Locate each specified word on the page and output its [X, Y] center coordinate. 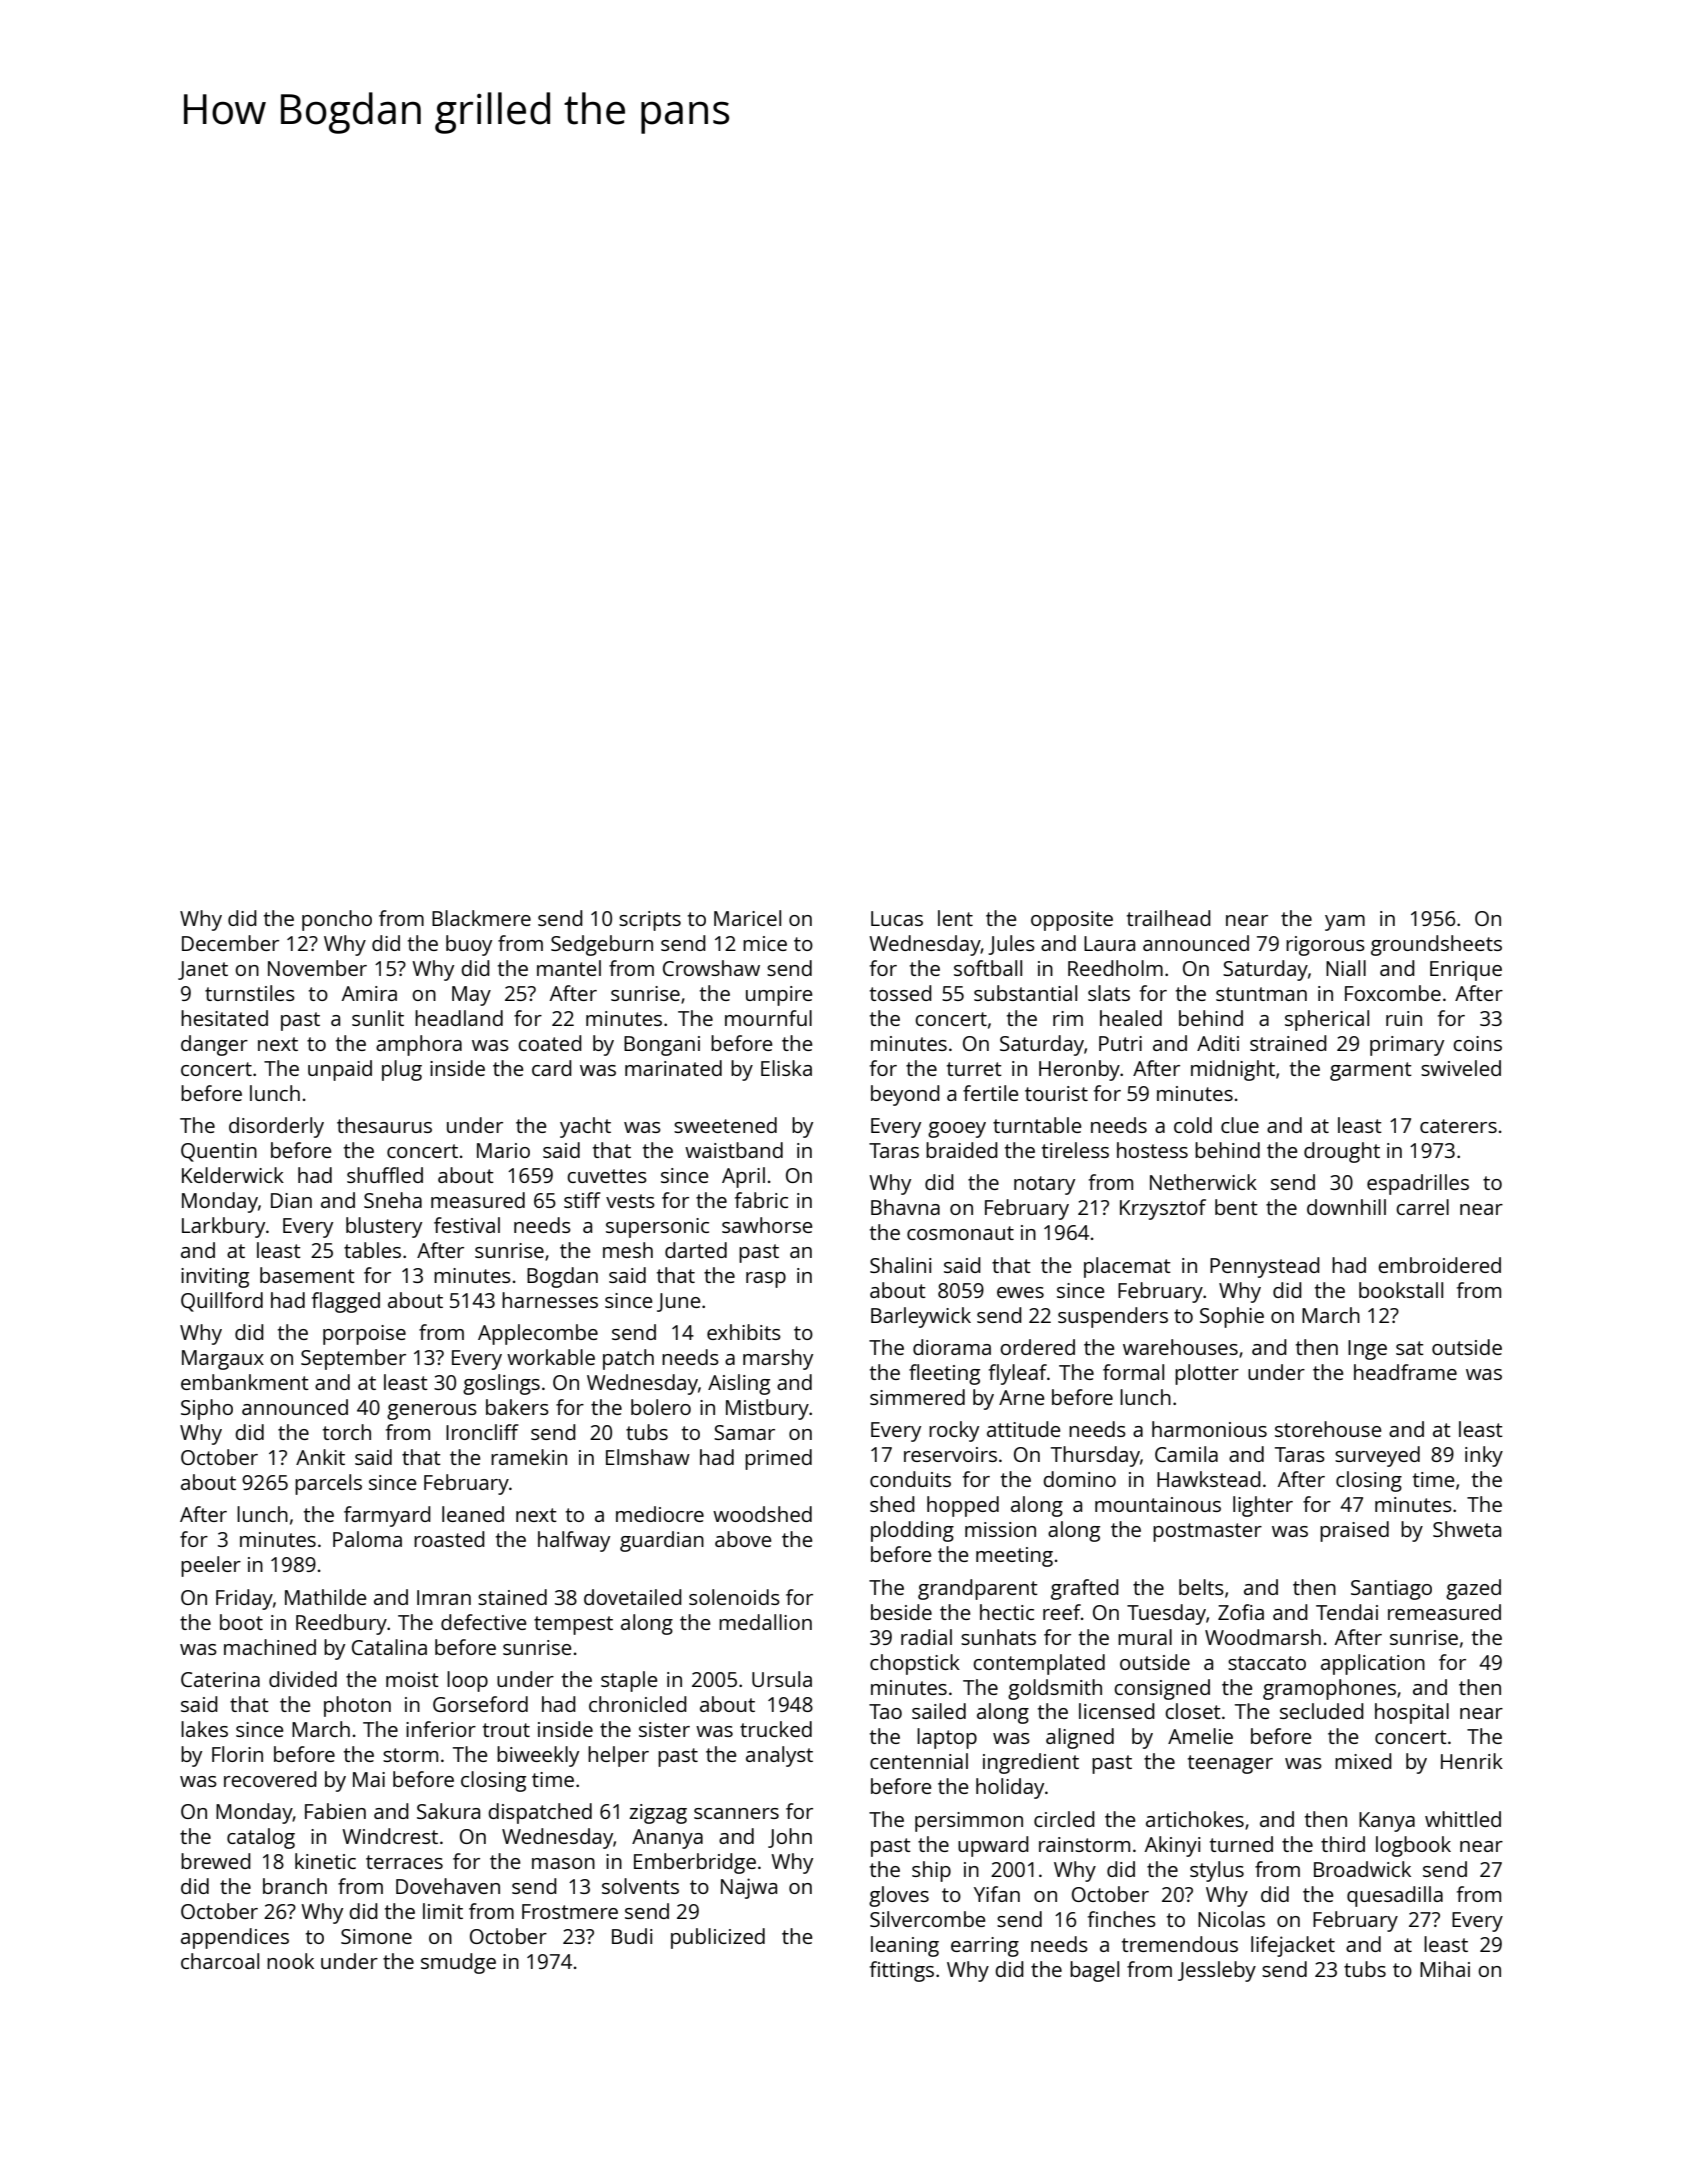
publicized [718, 1938]
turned [1241, 1844]
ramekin [529, 1457]
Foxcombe [1393, 993]
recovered [270, 1779]
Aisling [739, 1384]
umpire [779, 996]
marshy [778, 1359]
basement [307, 1275]
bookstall [1401, 1290]
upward [993, 1846]
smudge [458, 1963]
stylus [1217, 1871]
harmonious [1209, 1429]
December [230, 943]
